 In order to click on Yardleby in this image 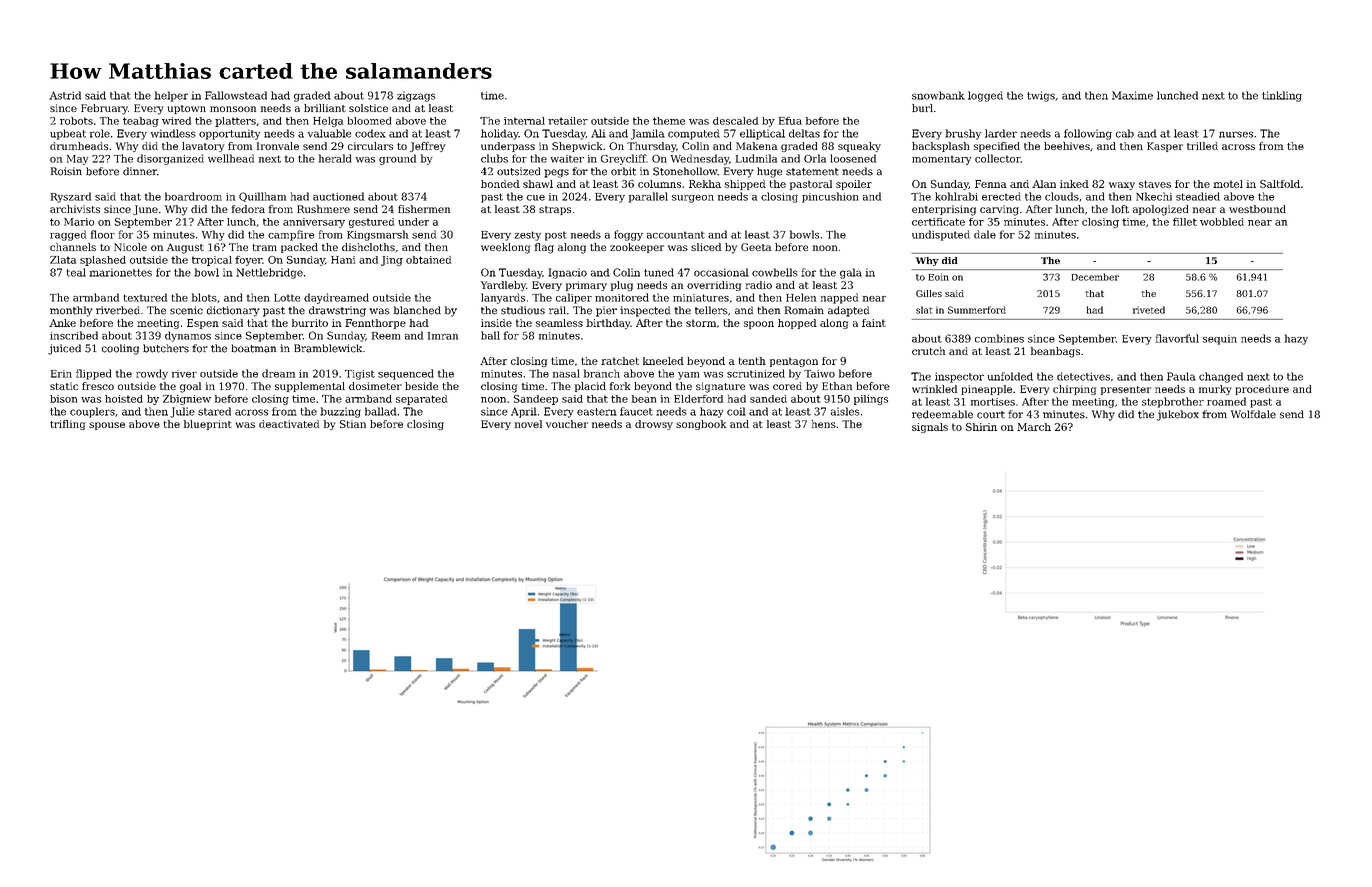, I will do `click(503, 286)`.
